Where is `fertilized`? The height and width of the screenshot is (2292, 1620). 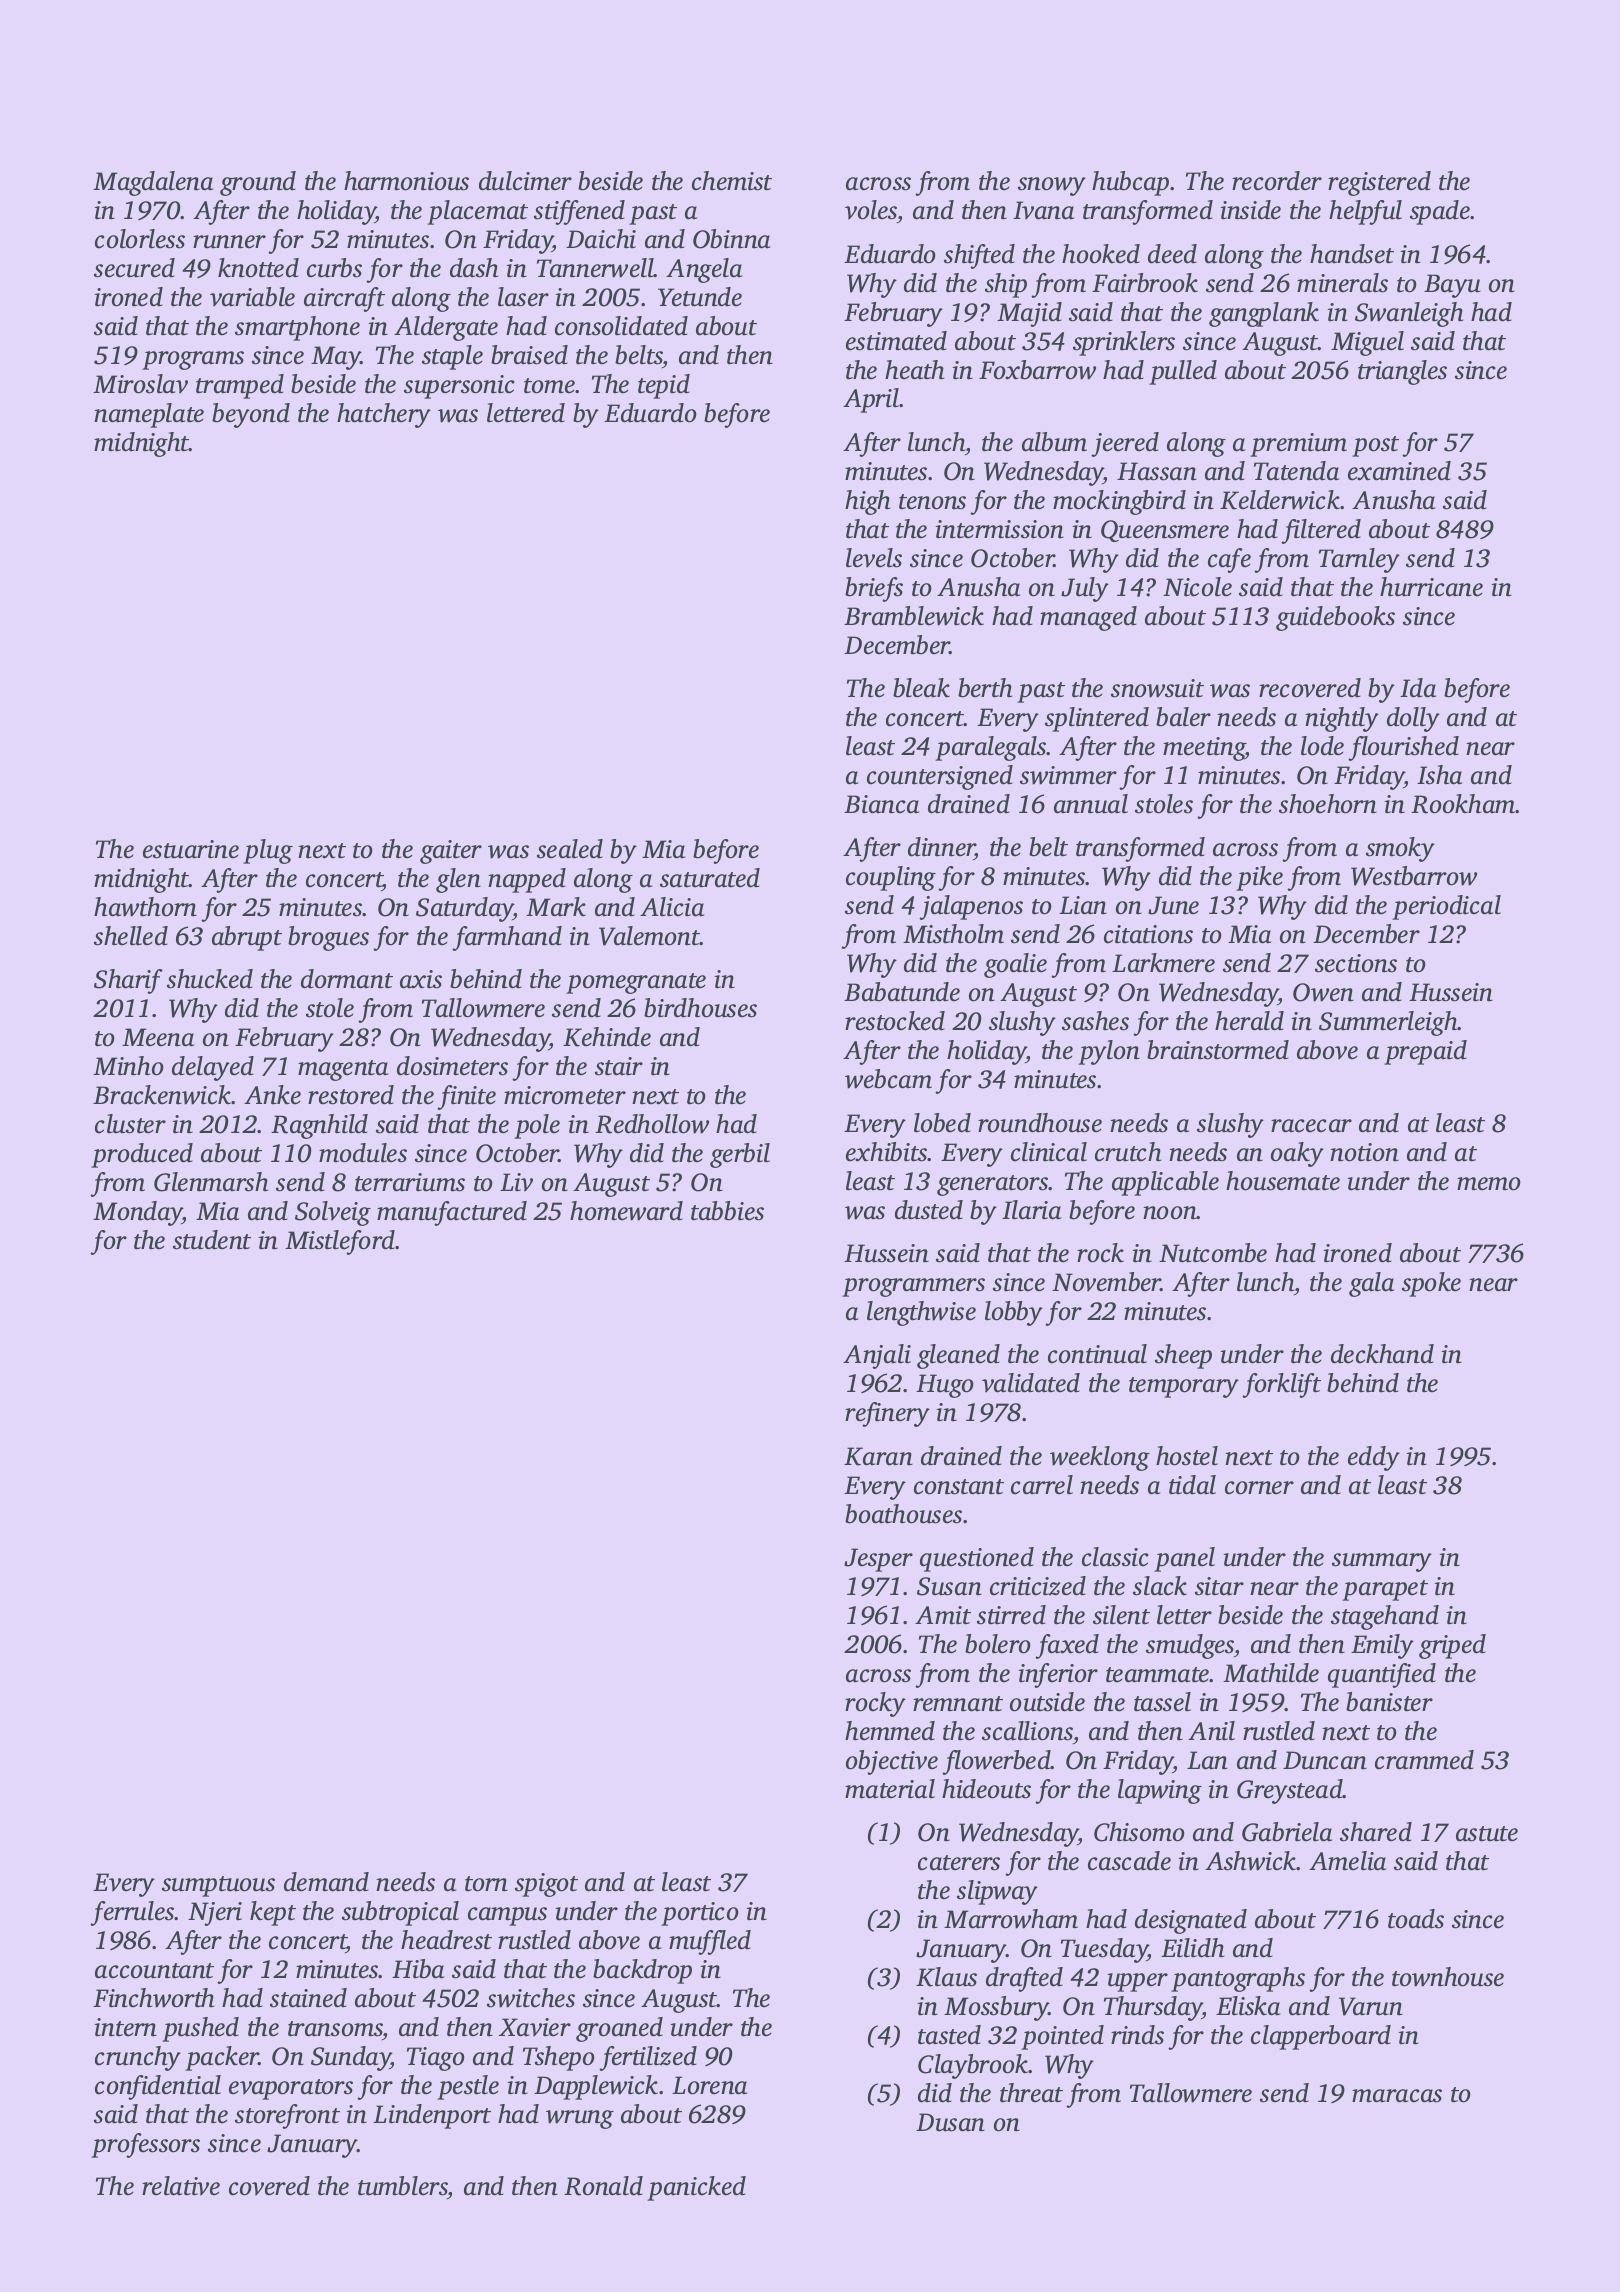
fertilized is located at coordinates (648, 2058).
